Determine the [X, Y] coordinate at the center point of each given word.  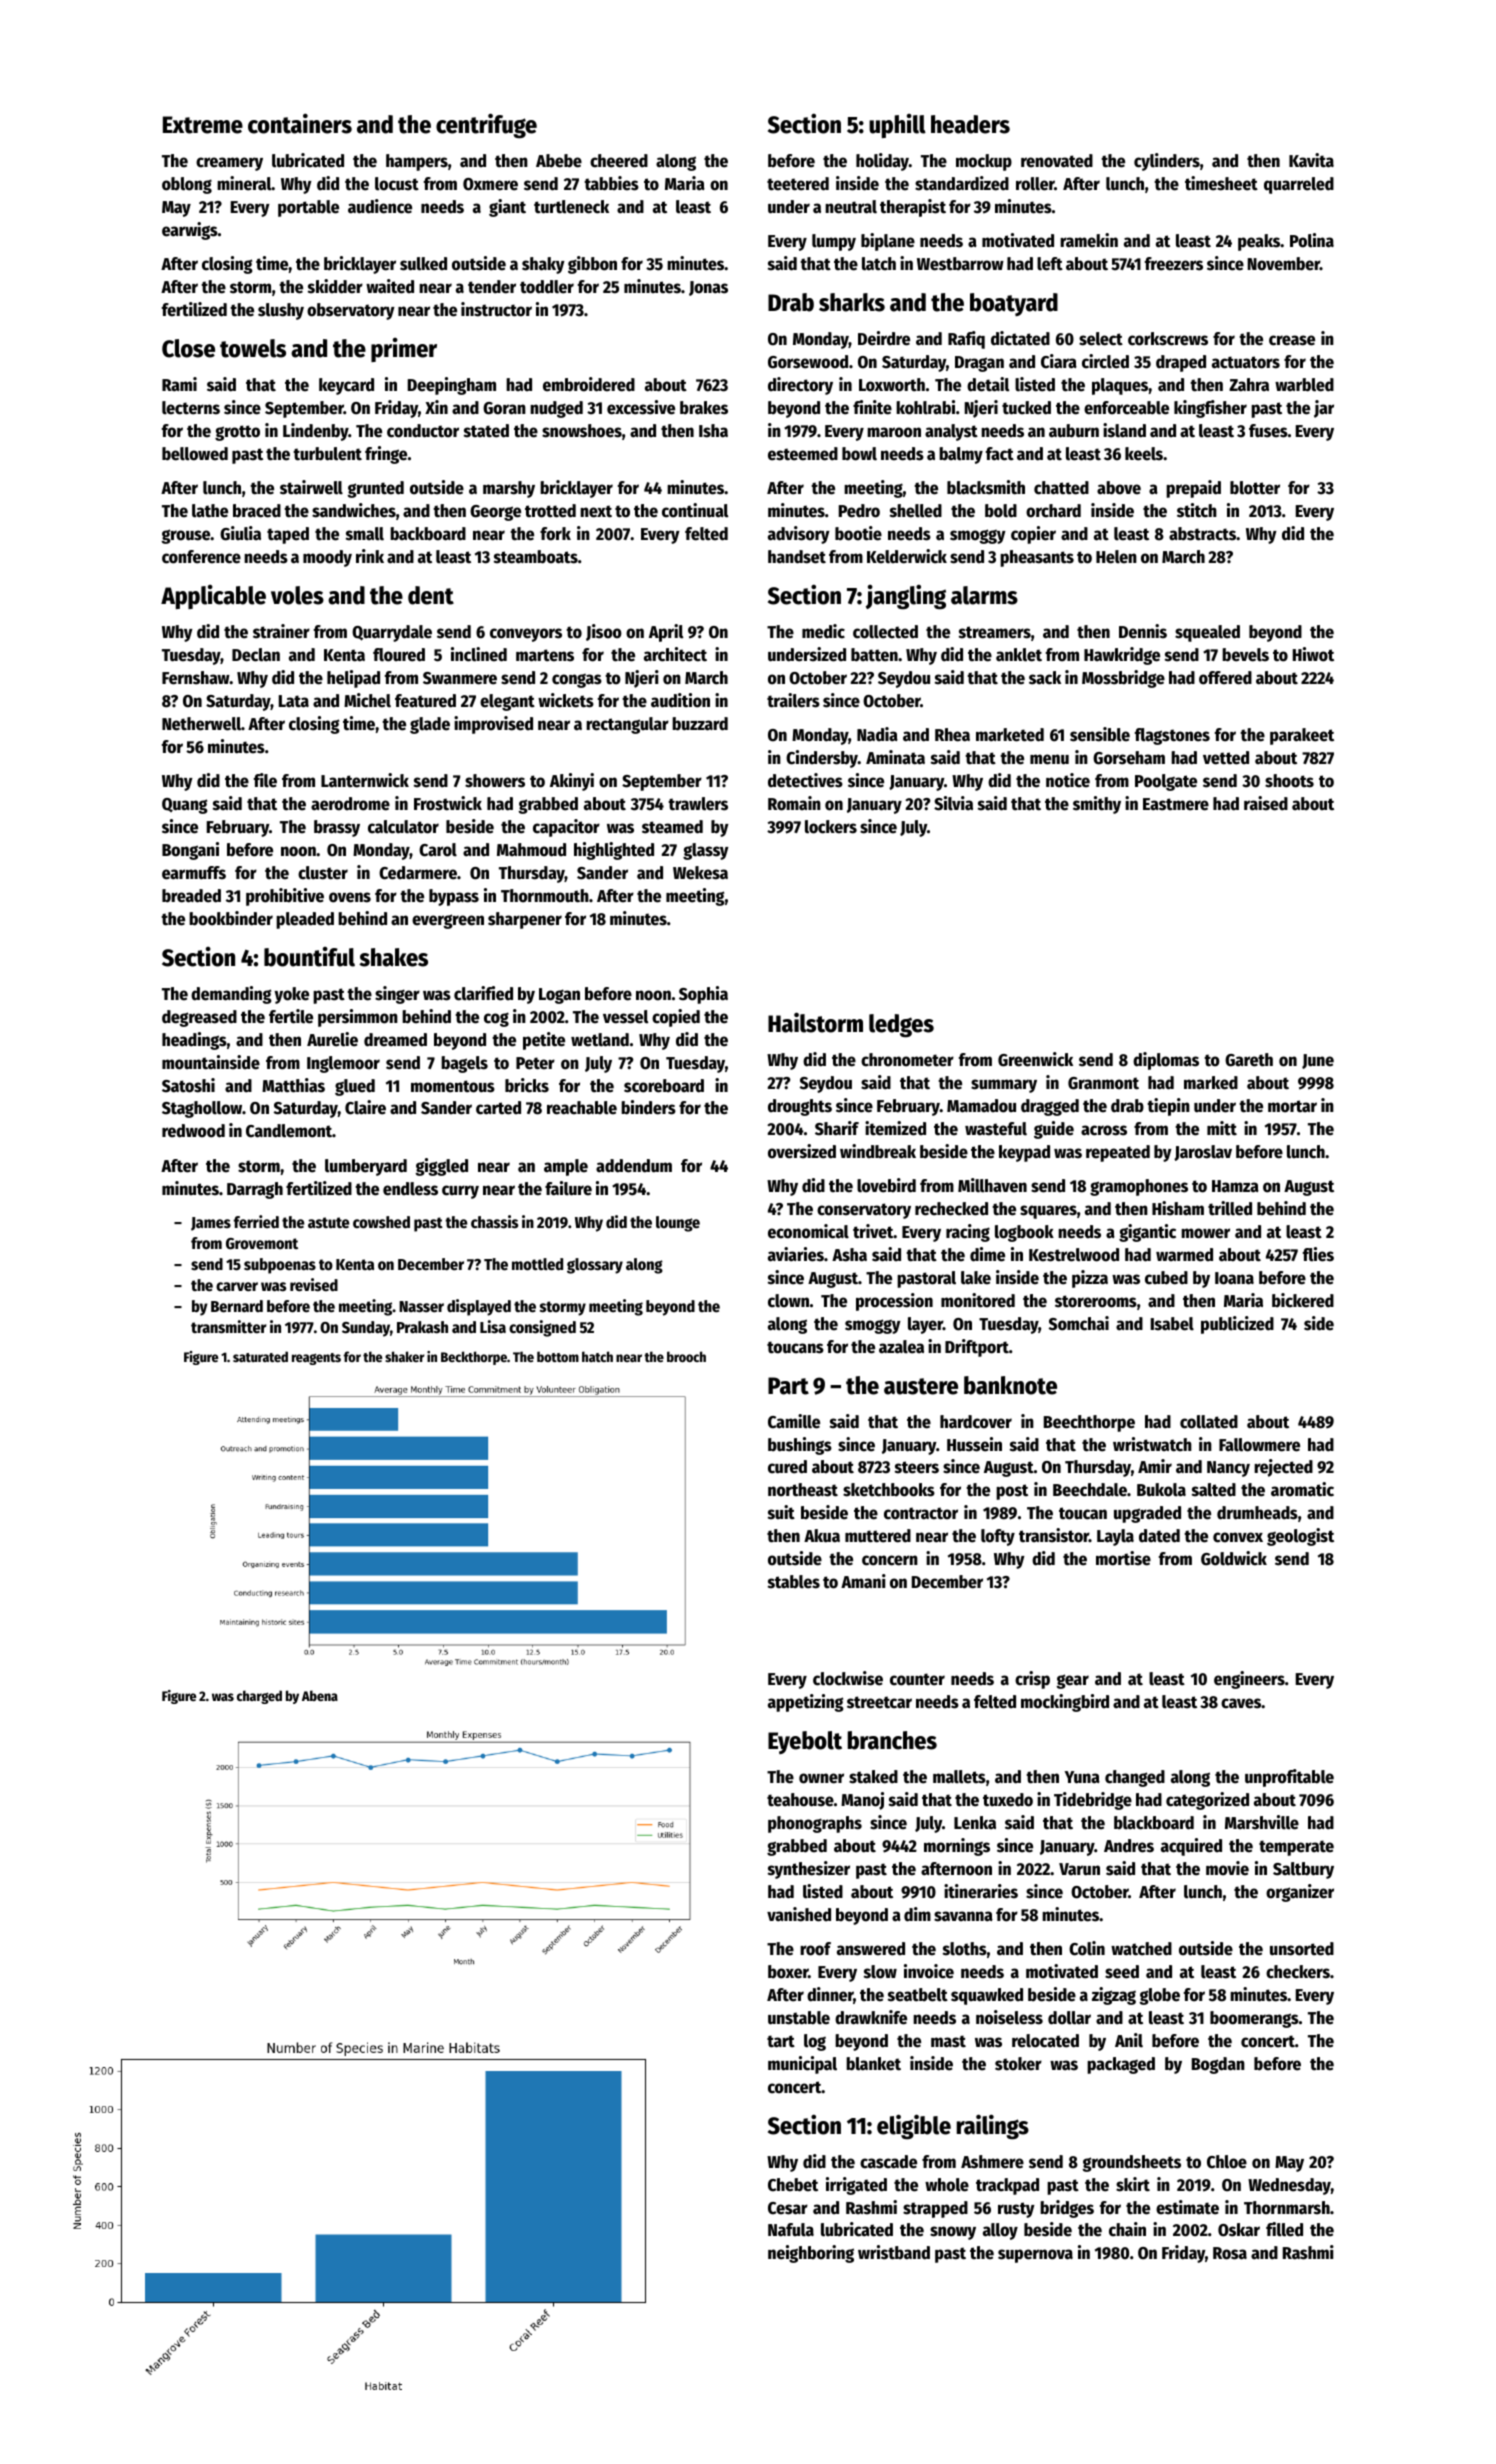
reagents [316, 1359]
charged [259, 1697]
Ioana [1234, 1278]
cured [787, 1467]
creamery [229, 164]
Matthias [293, 1085]
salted [1214, 1490]
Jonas [708, 288]
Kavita [1311, 160]
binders [648, 1107]
